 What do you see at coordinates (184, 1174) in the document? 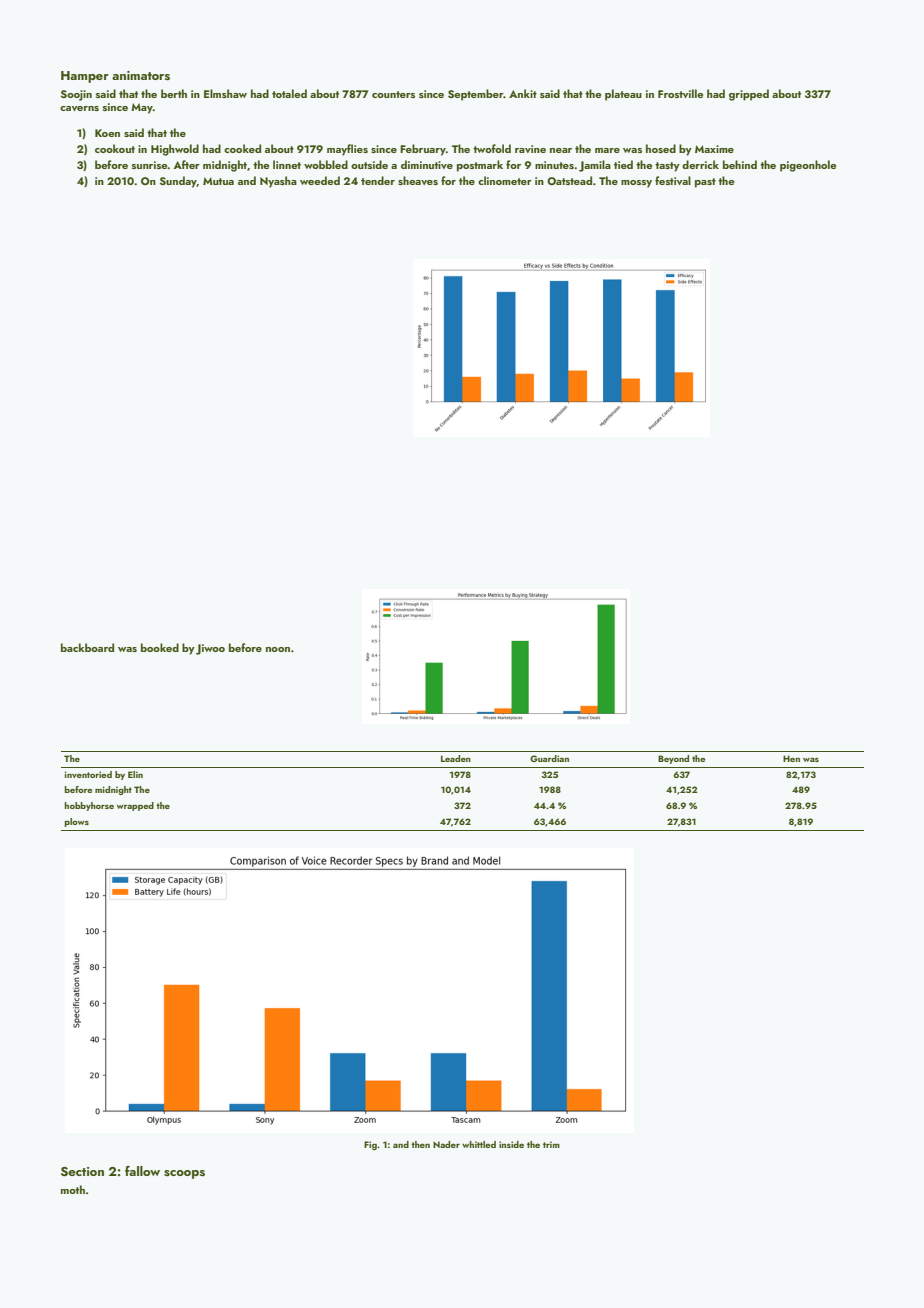
I see `scoops` at bounding box center [184, 1174].
